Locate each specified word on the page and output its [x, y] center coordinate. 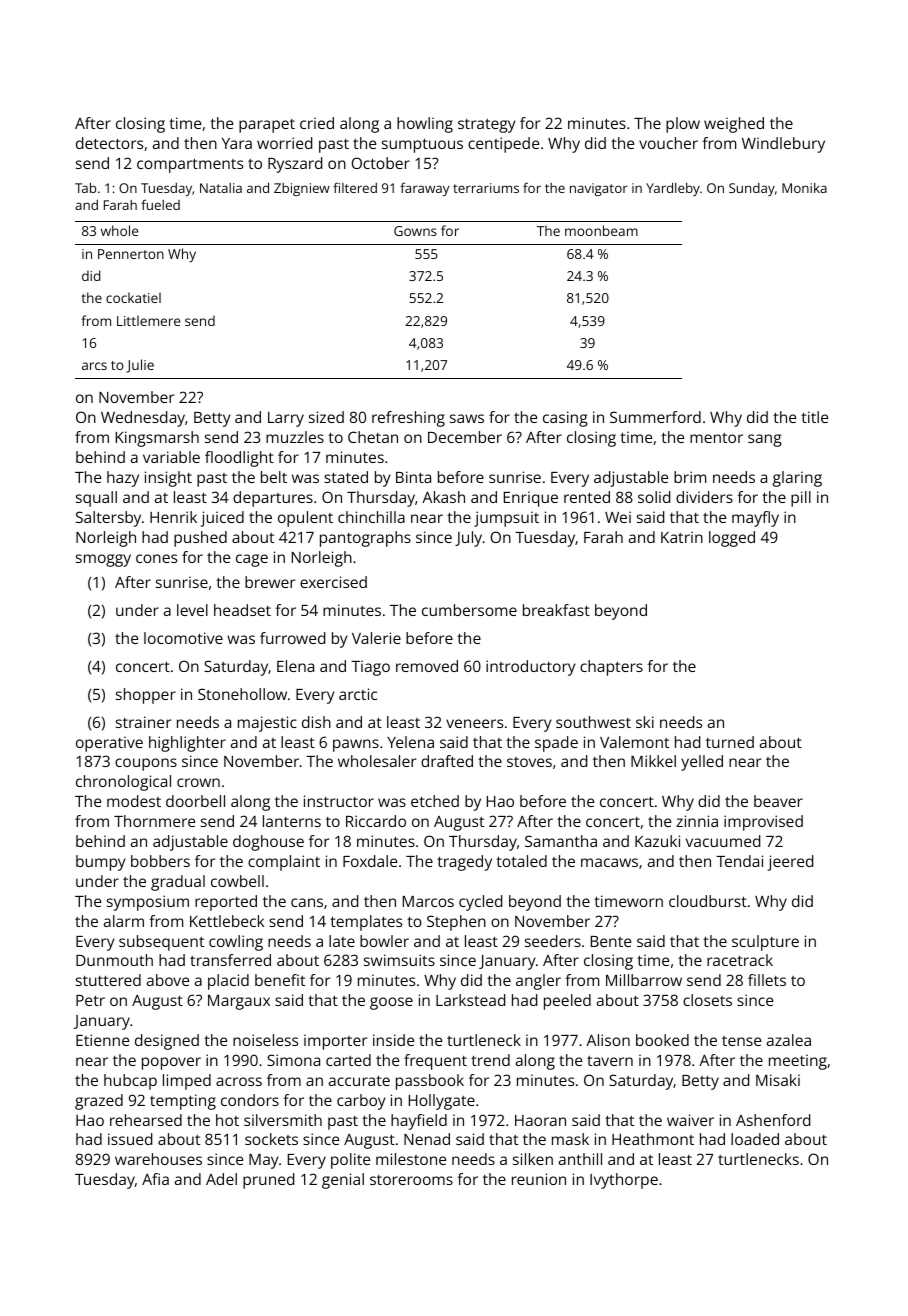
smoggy [103, 560]
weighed [734, 125]
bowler [384, 941]
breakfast [556, 610]
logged [732, 539]
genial [343, 1181]
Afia [155, 1179]
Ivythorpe [624, 1181]
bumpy [101, 863]
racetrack [740, 960]
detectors [109, 143]
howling [425, 125]
